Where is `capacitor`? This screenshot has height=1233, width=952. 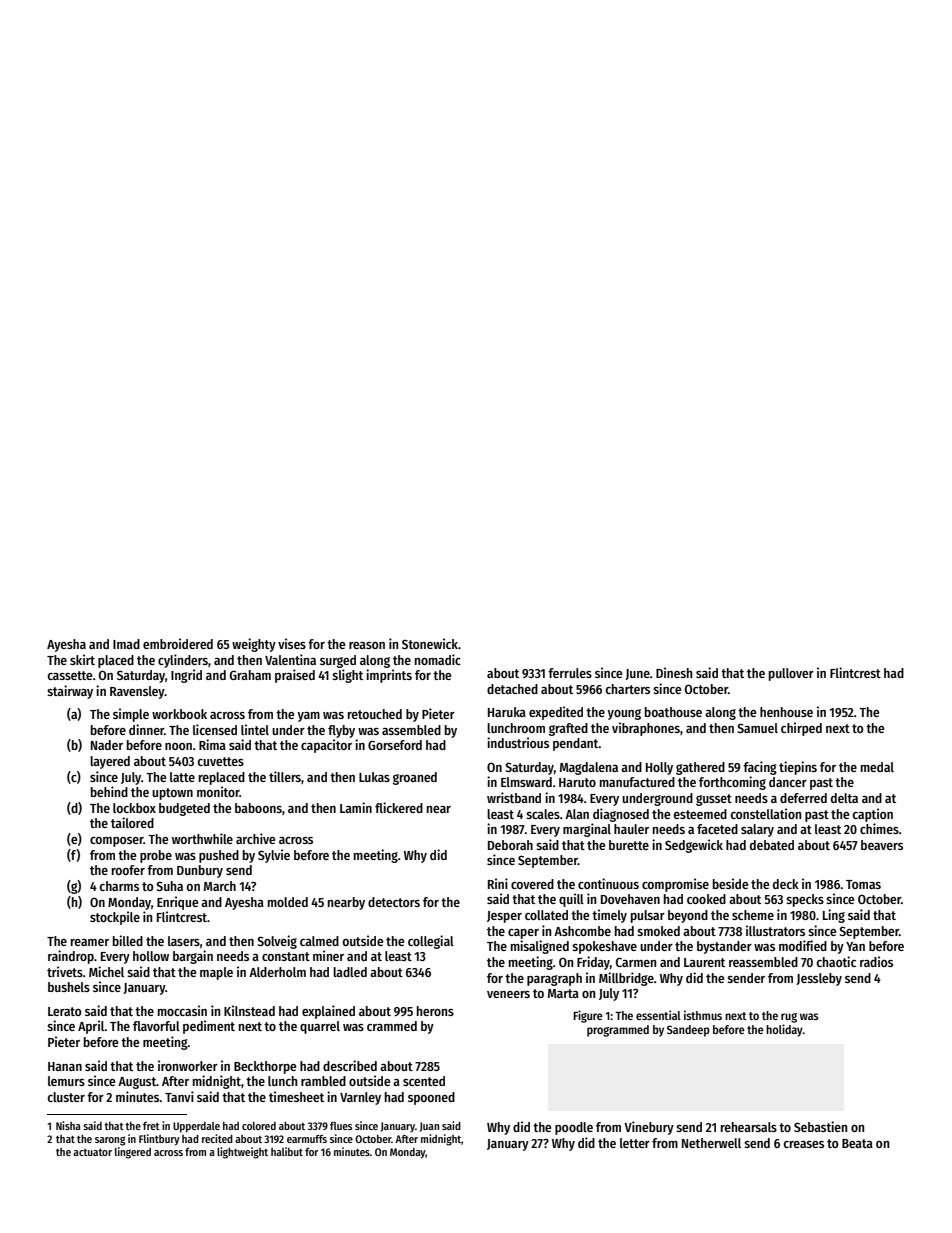
capacitor is located at coordinates (326, 746).
